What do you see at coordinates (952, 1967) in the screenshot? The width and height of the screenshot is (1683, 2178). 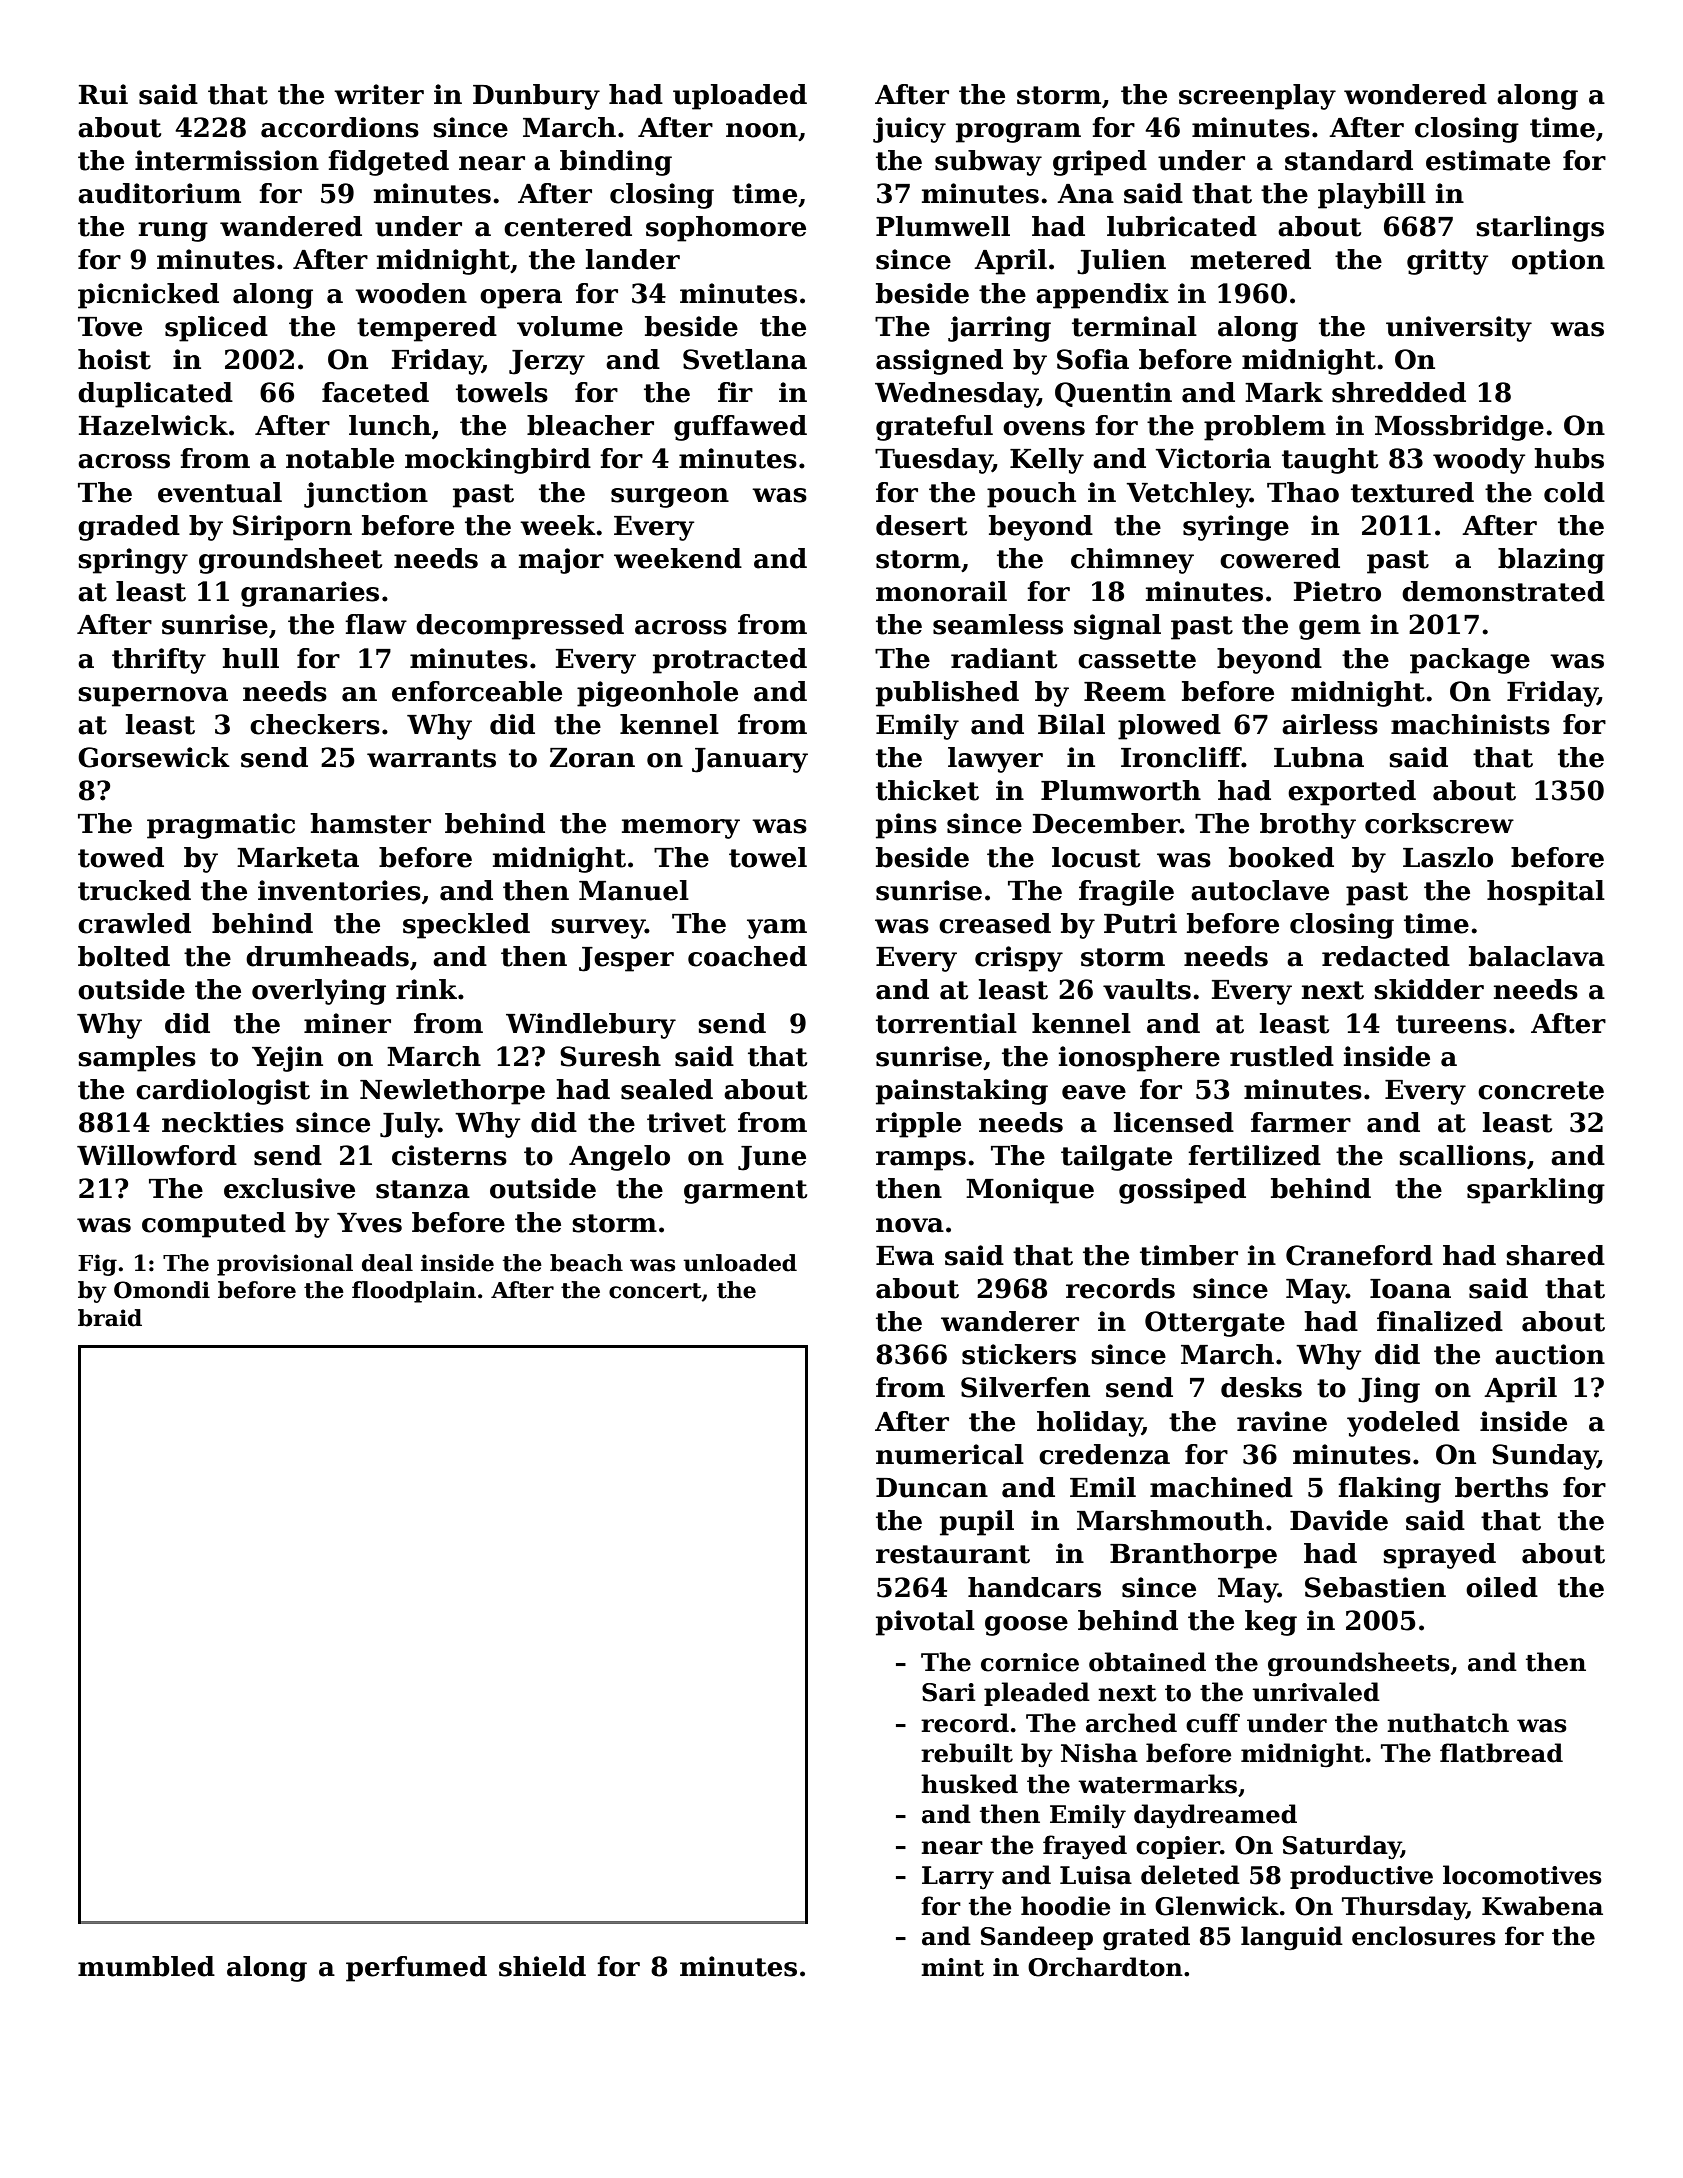 I see `mint` at bounding box center [952, 1967].
